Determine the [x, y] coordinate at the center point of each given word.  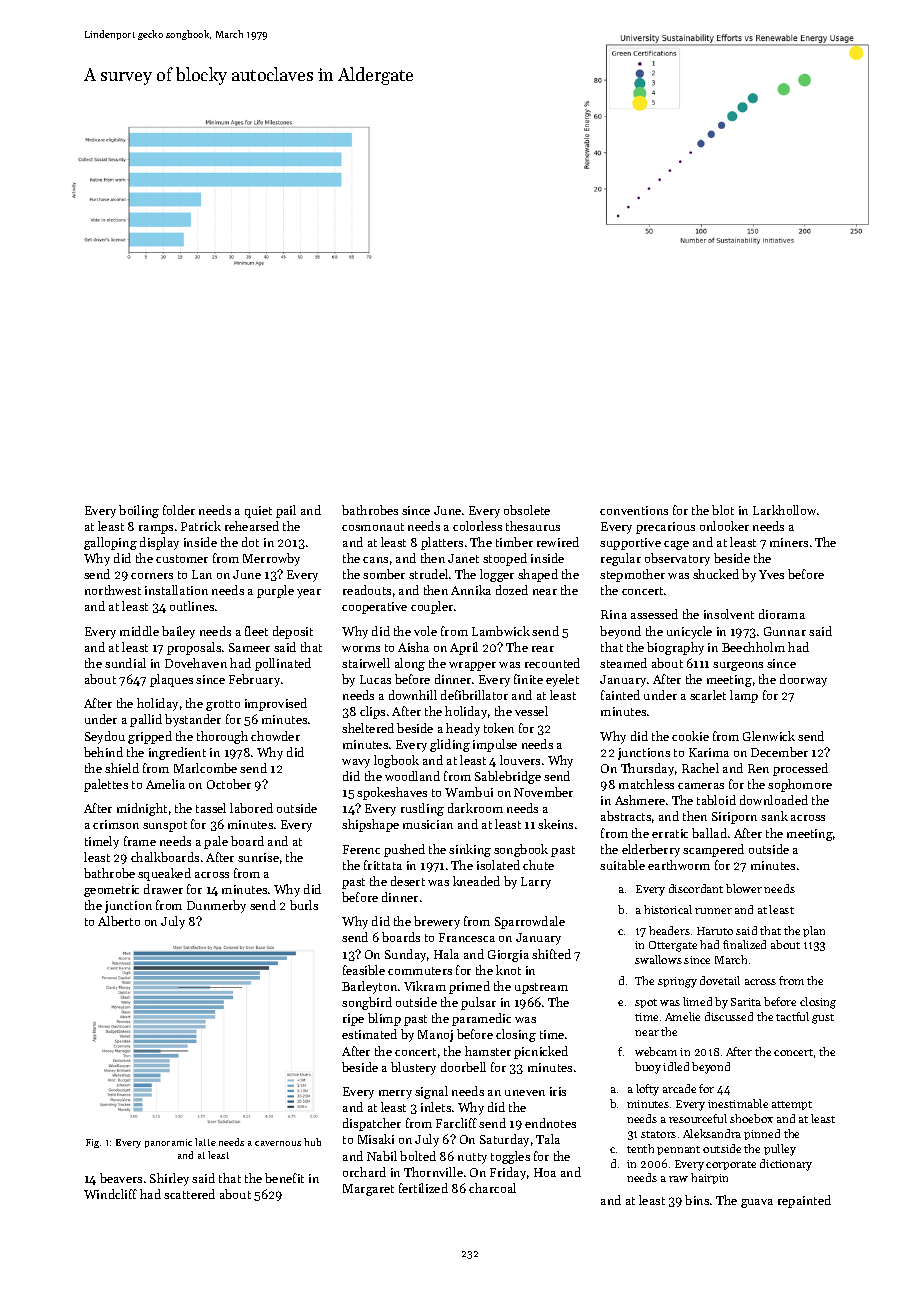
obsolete [527, 510]
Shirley [169, 1179]
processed [800, 769]
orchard [364, 1172]
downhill [413, 695]
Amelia [165, 784]
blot [723, 510]
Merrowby [271, 559]
